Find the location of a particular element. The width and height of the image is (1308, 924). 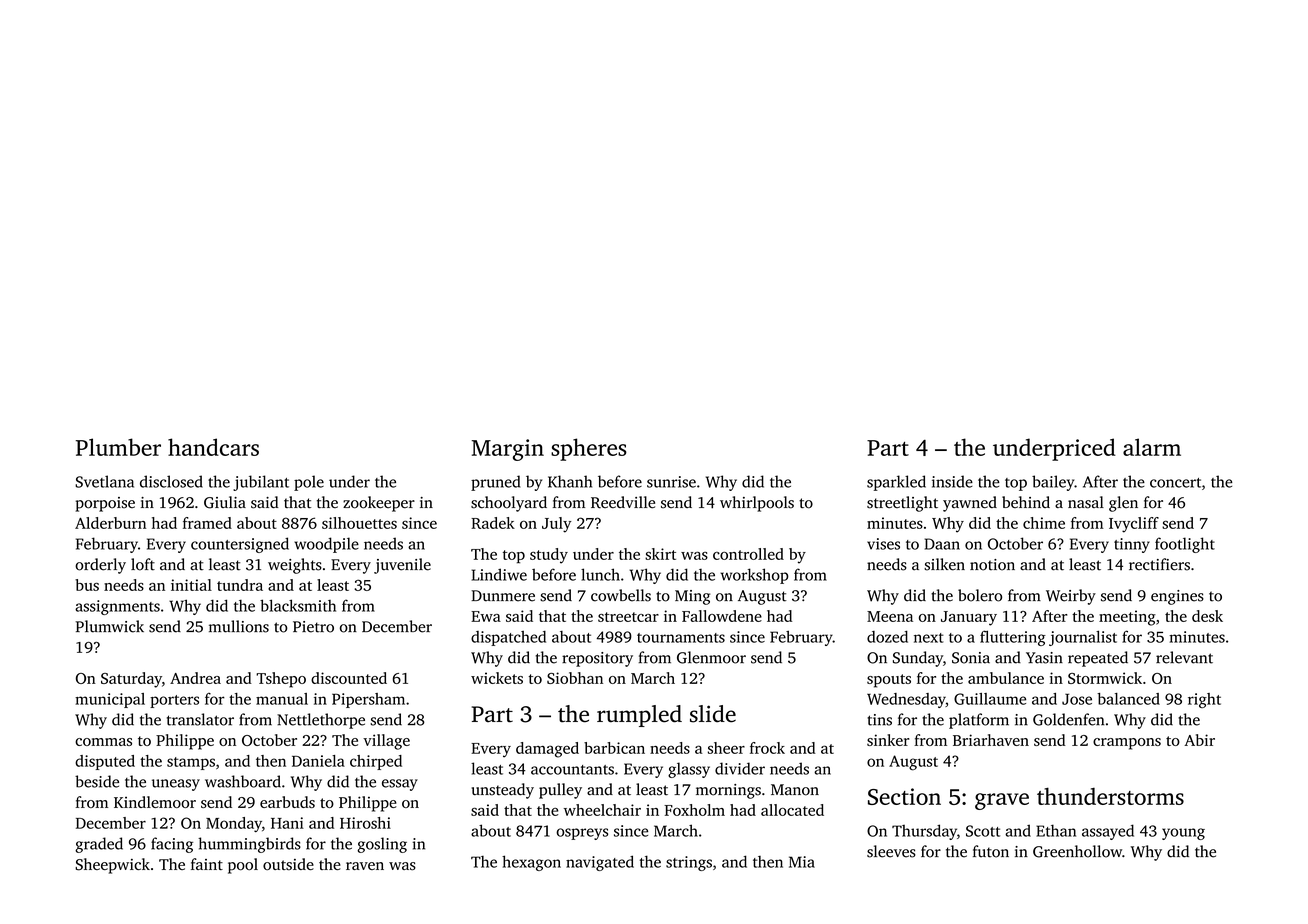

orderly is located at coordinates (100, 566).
